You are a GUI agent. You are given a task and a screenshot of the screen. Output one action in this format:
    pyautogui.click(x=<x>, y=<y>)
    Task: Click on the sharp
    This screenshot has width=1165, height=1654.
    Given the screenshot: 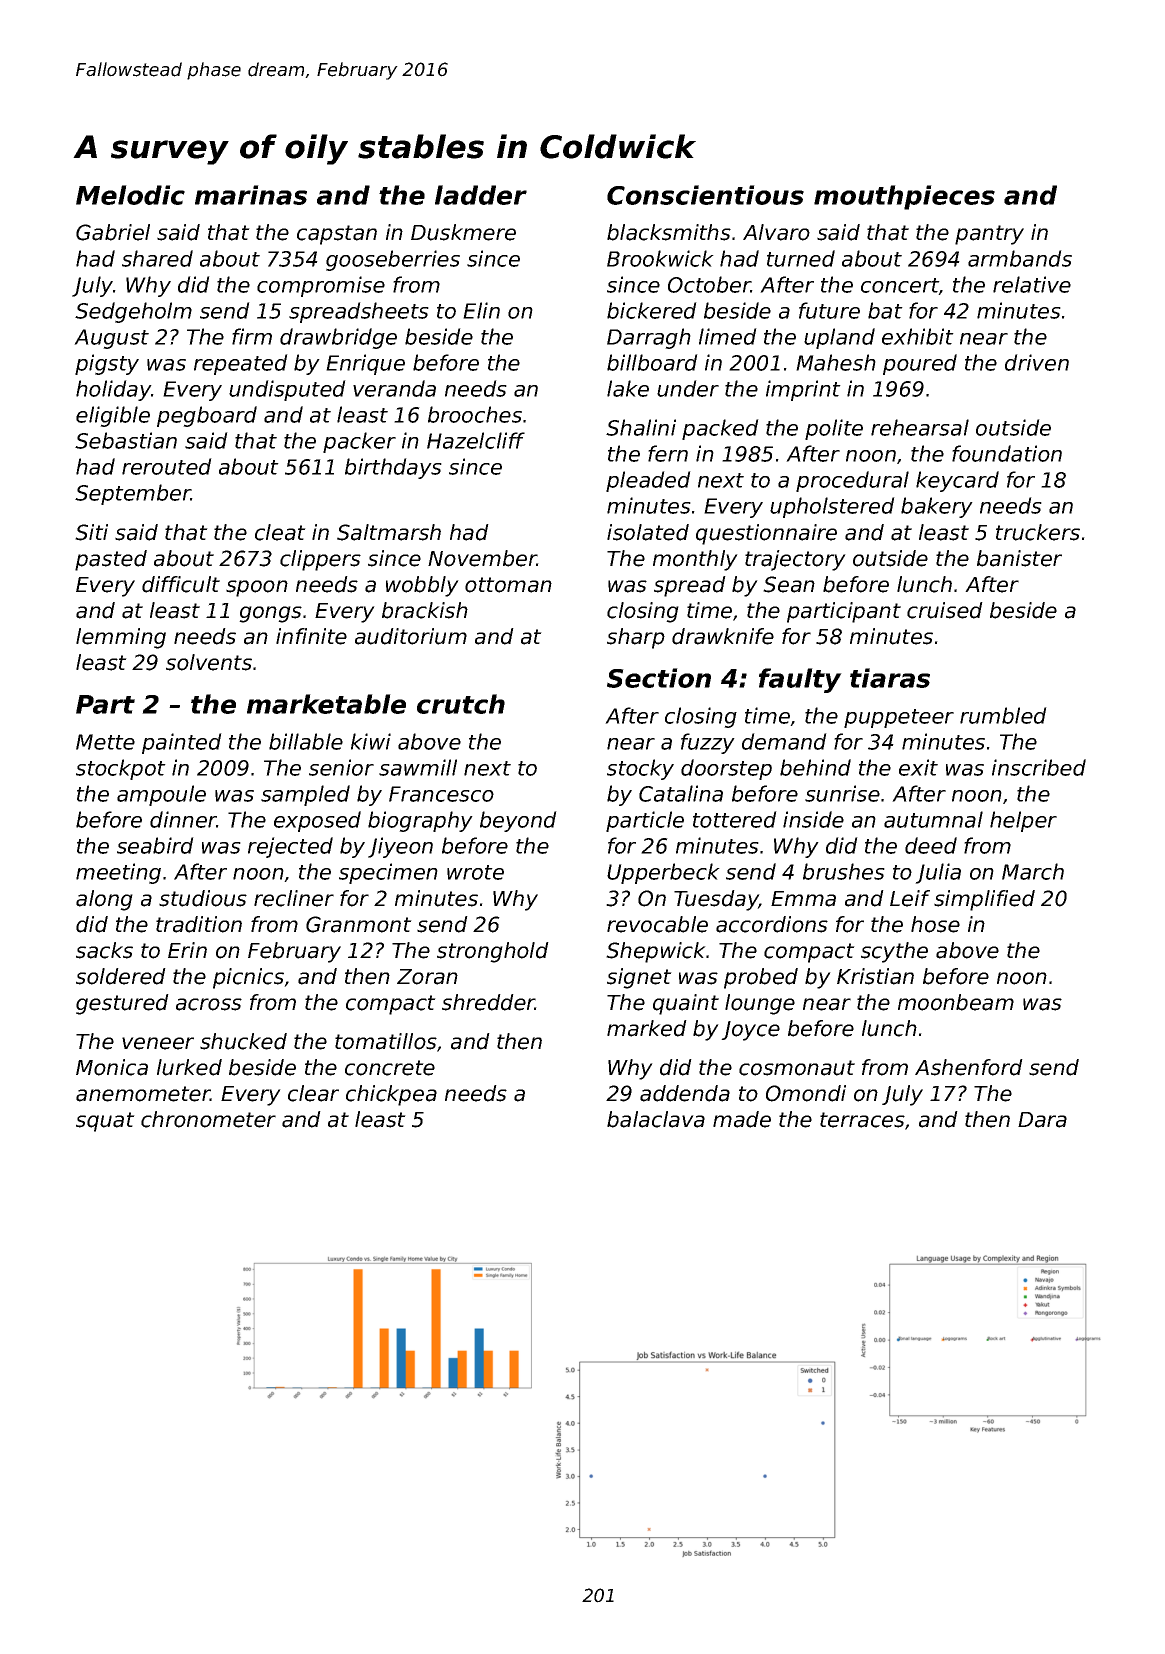 What is the action you would take?
    pyautogui.click(x=636, y=638)
